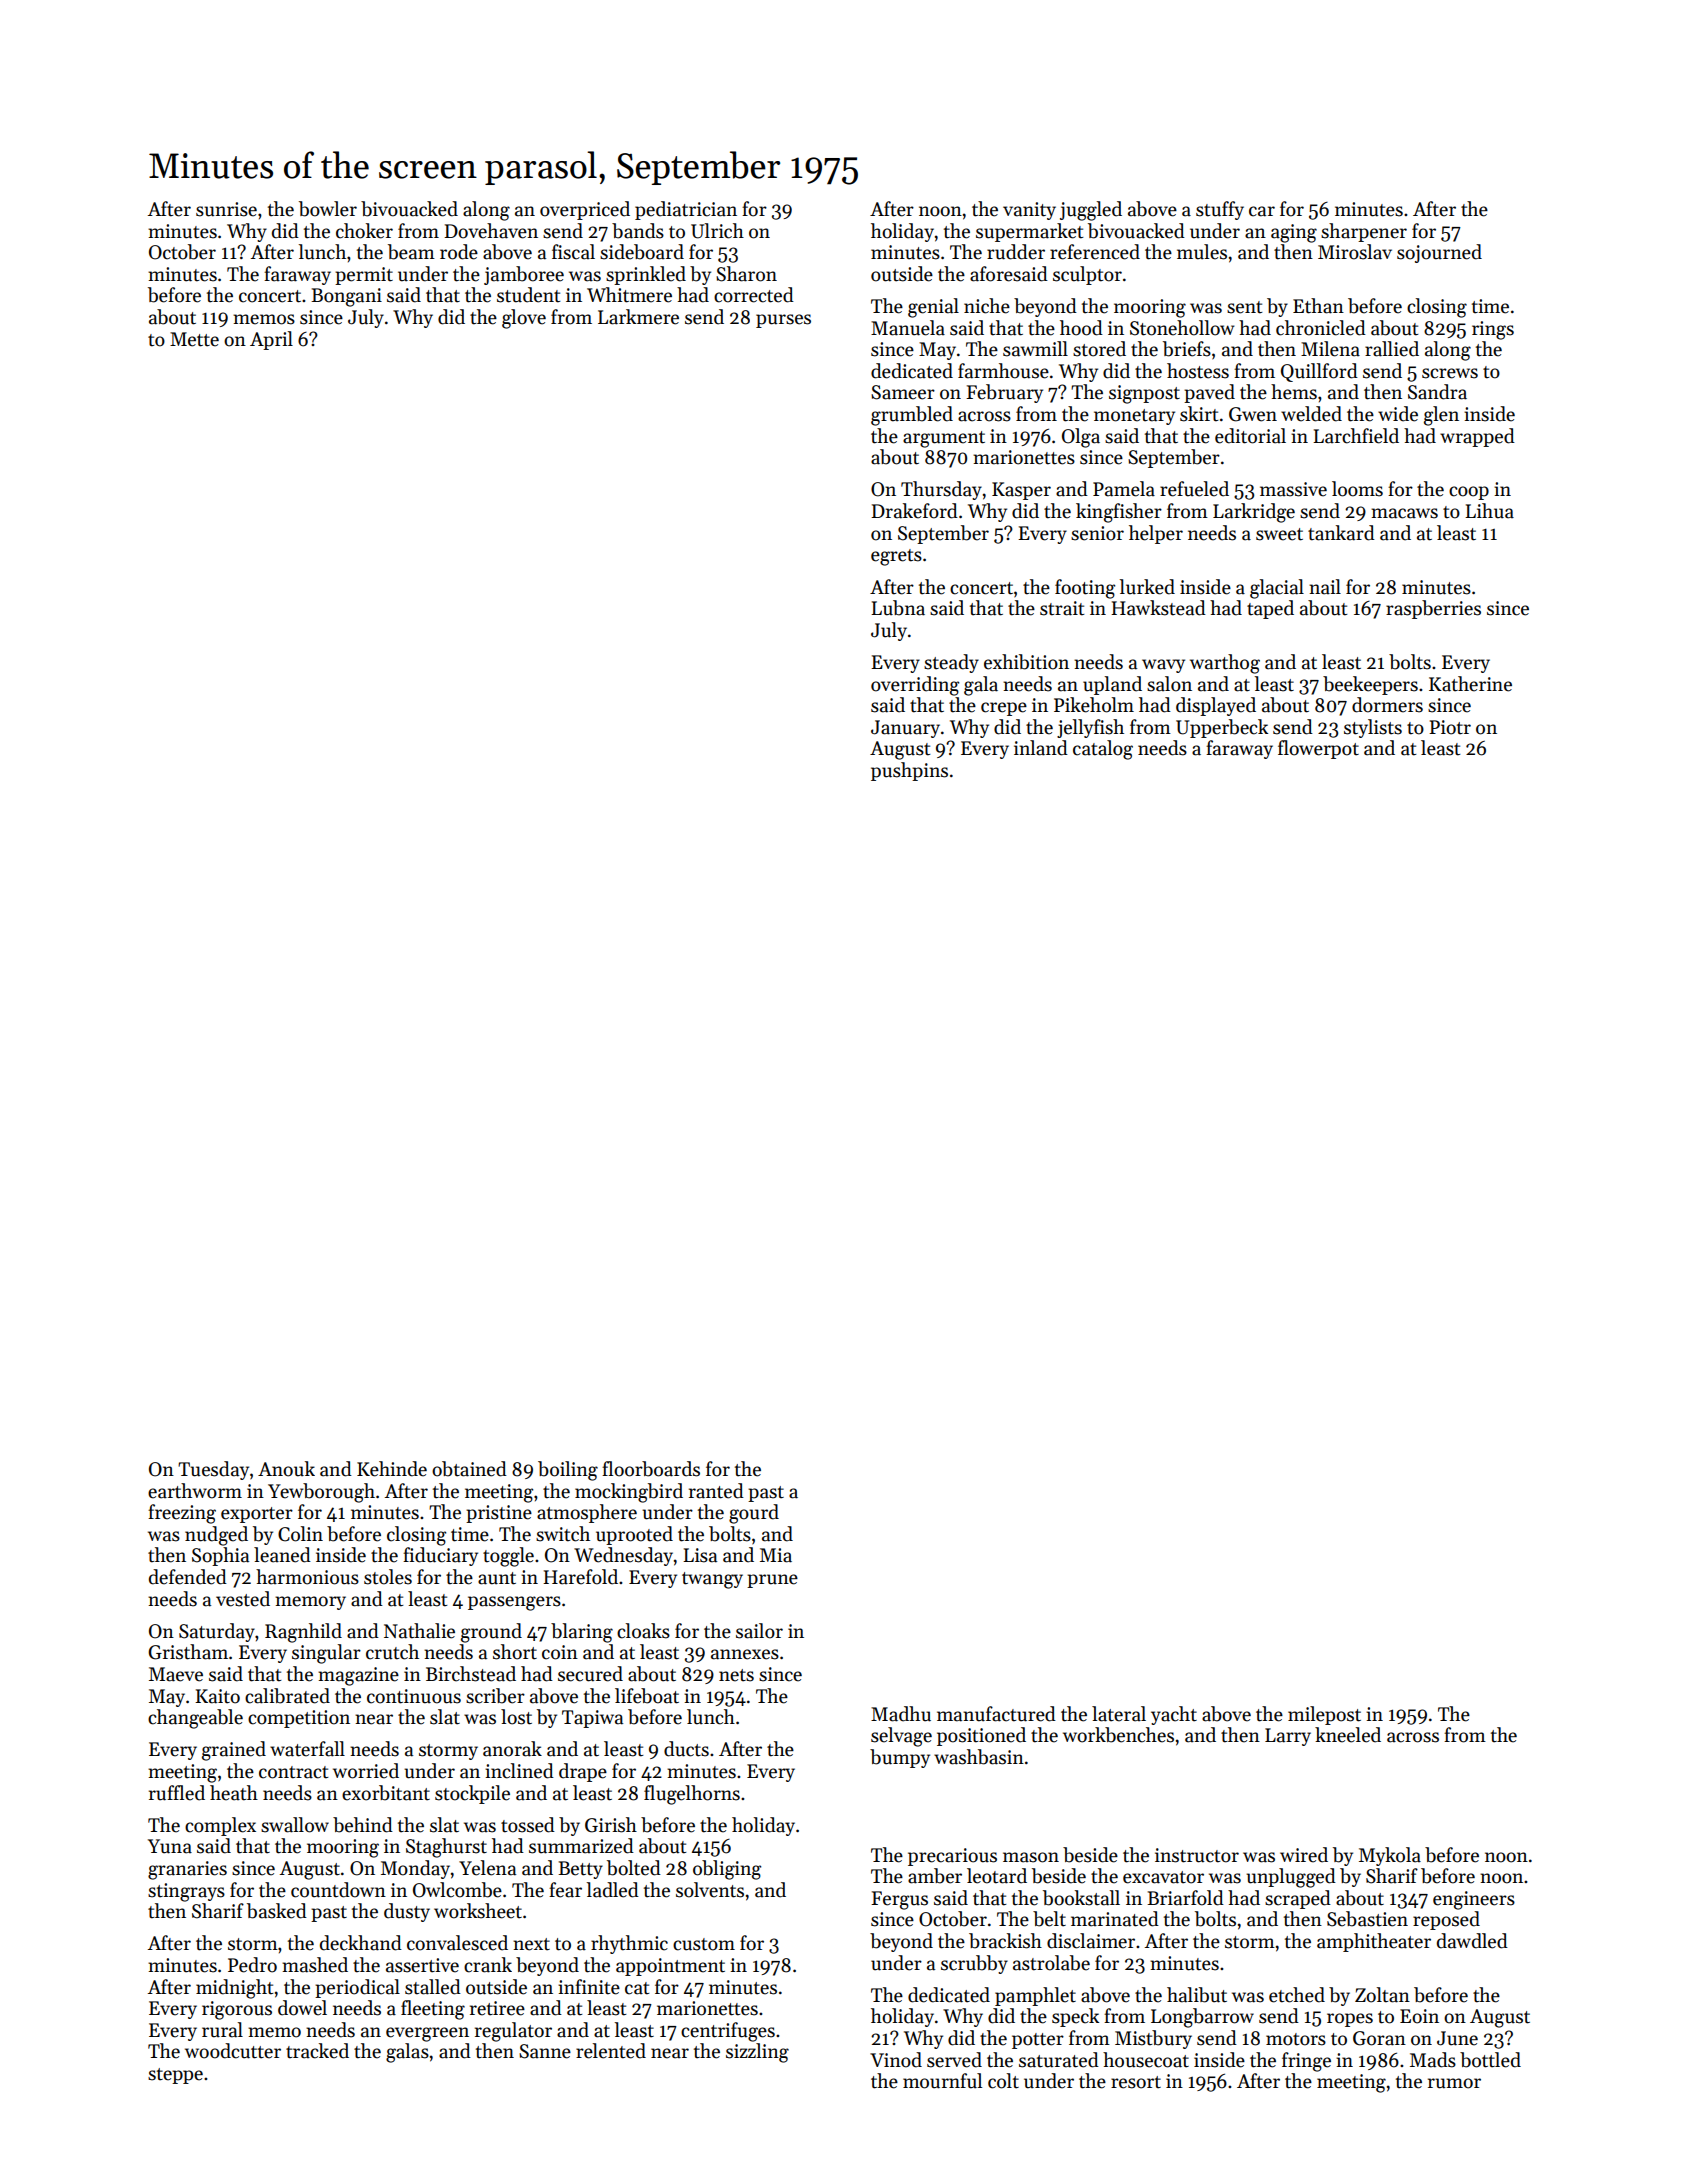 The image size is (1683, 2178). Describe the element at coordinates (1220, 210) in the image. I see `stuffy` at that location.
